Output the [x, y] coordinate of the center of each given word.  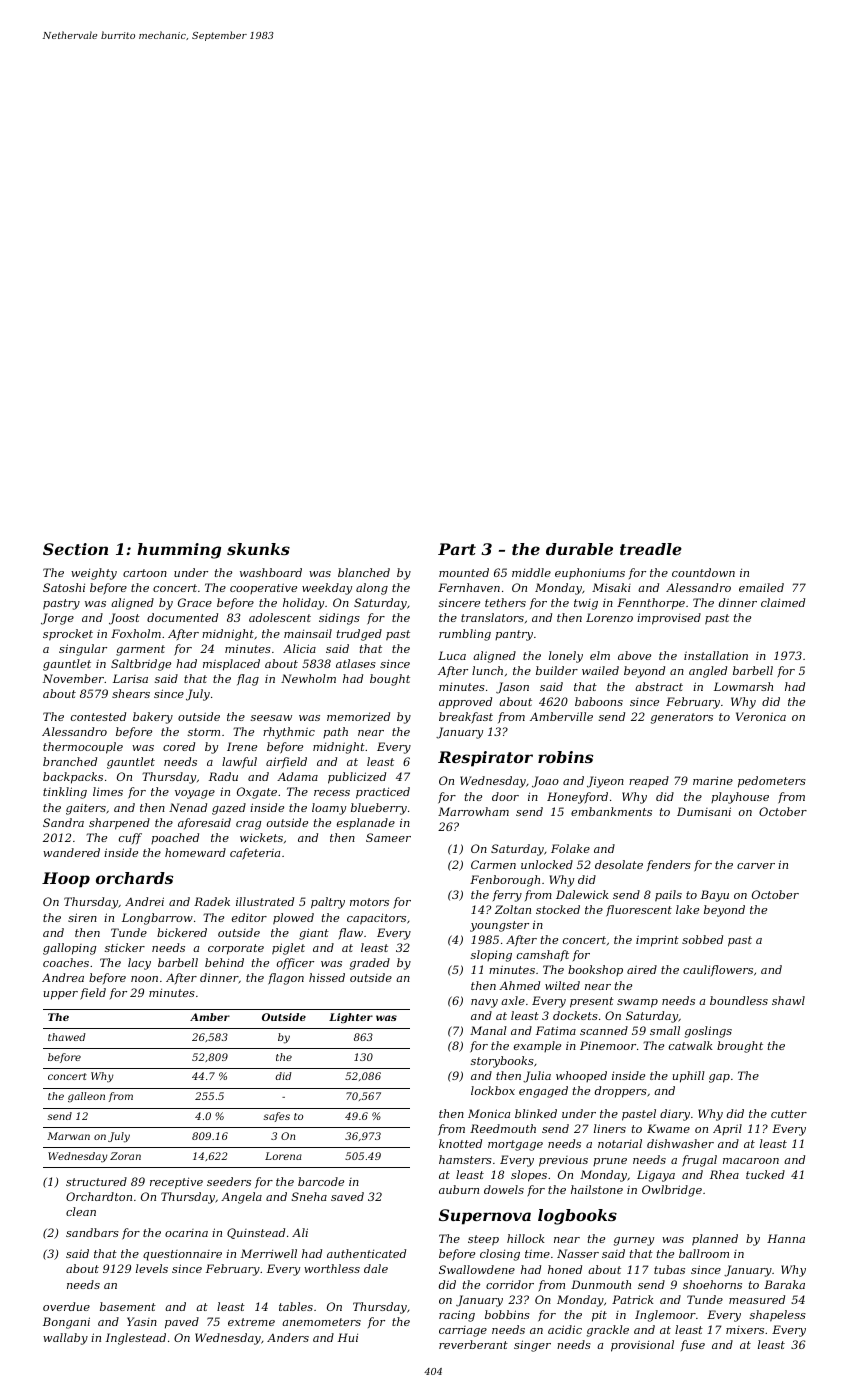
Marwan [68, 1136]
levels [152, 1268]
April [727, 1129]
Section [75, 549]
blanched [364, 572]
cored [179, 746]
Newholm [308, 678]
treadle [651, 549]
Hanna [786, 1238]
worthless [332, 1268]
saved [347, 1196]
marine [713, 780]
